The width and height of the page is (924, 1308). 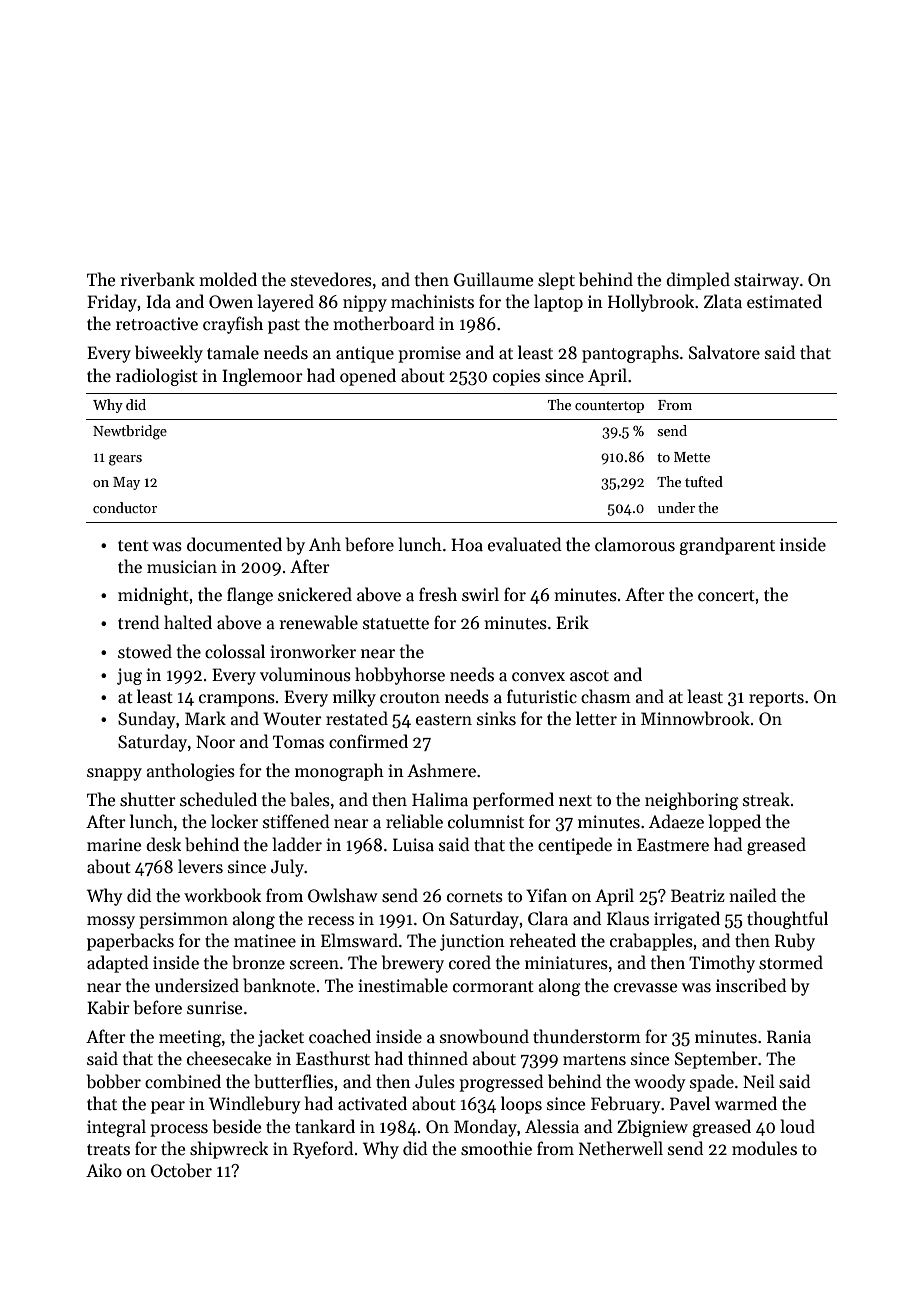 I want to click on riverbank, so click(x=158, y=279).
